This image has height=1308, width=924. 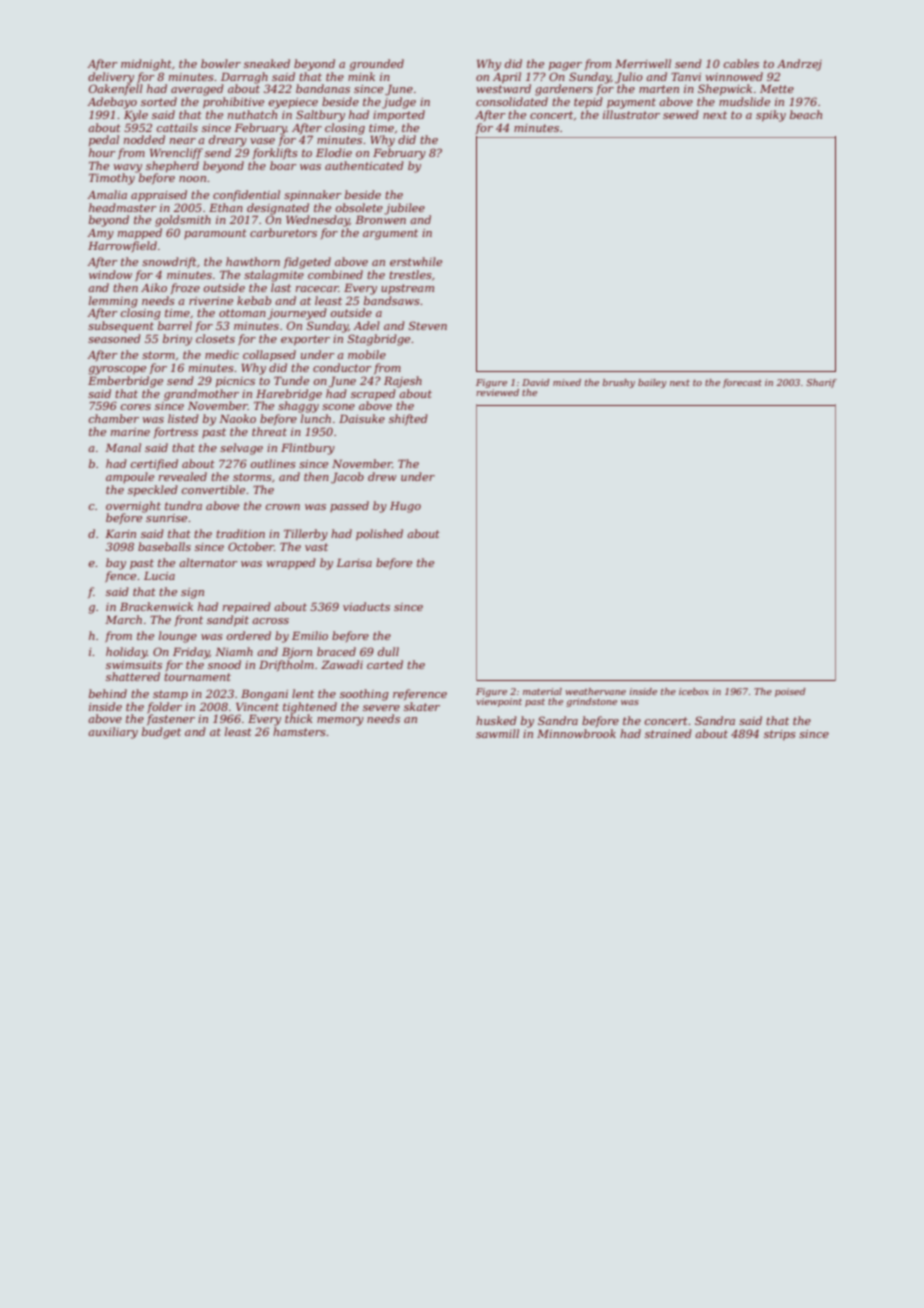 I want to click on reviewed, so click(x=497, y=392).
